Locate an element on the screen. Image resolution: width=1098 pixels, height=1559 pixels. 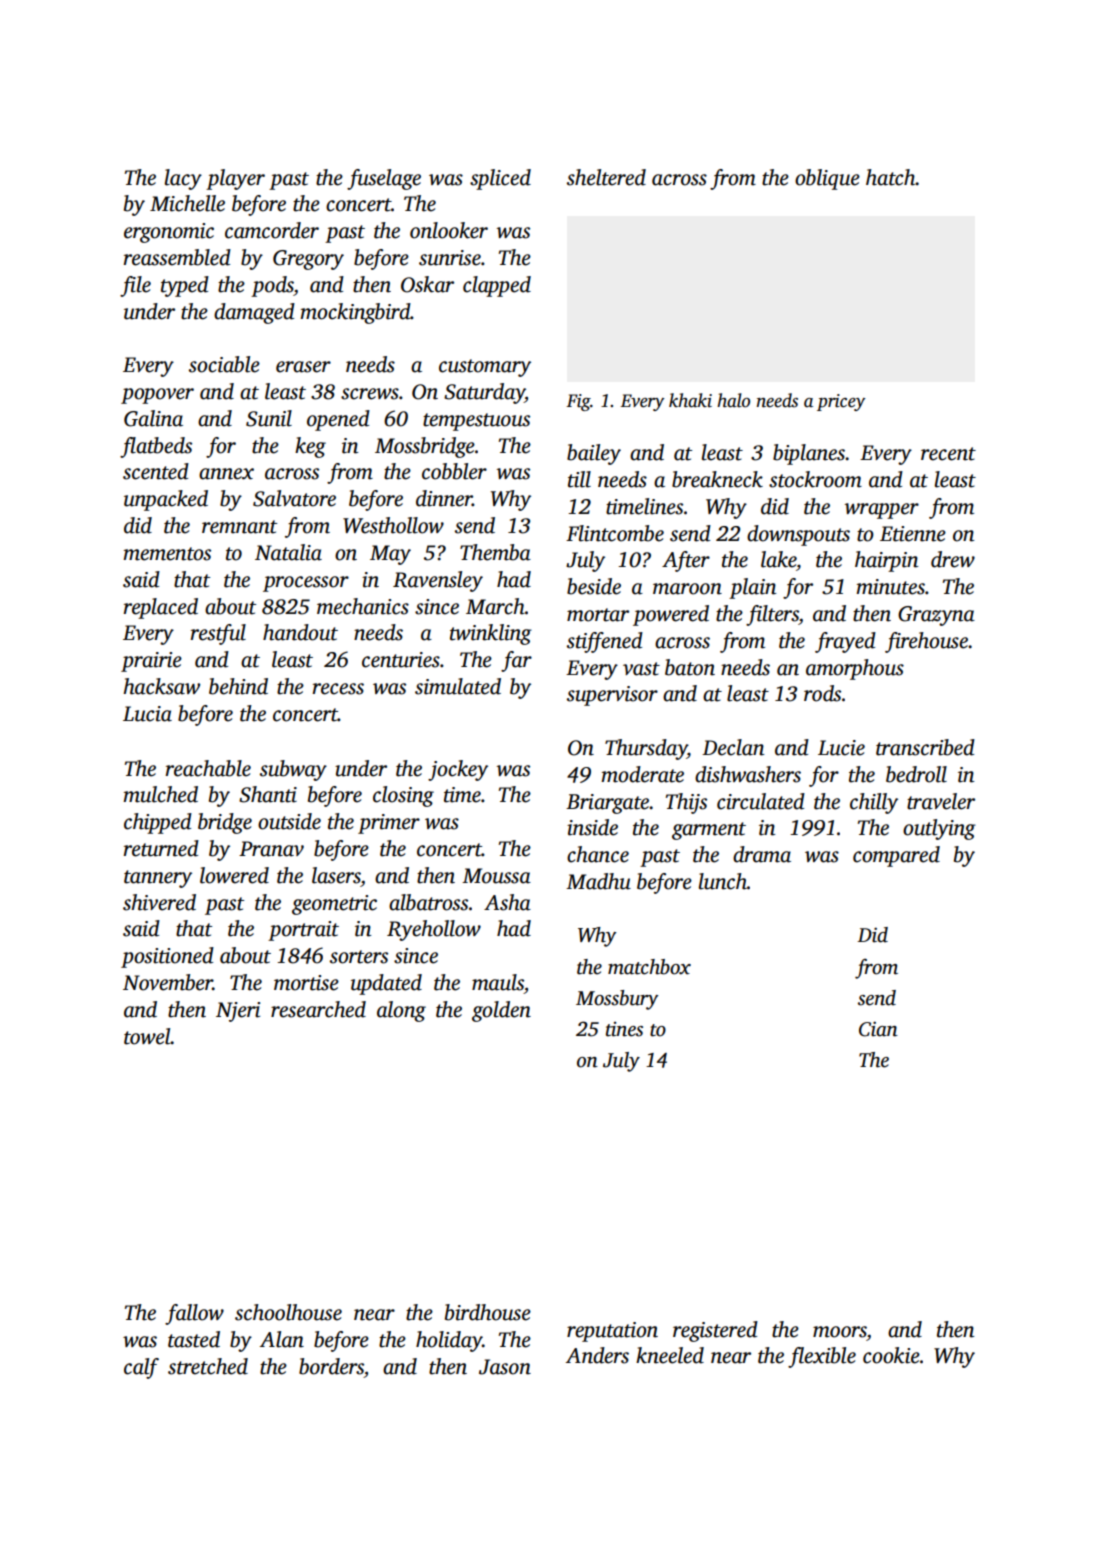
transcribed is located at coordinates (925, 747).
